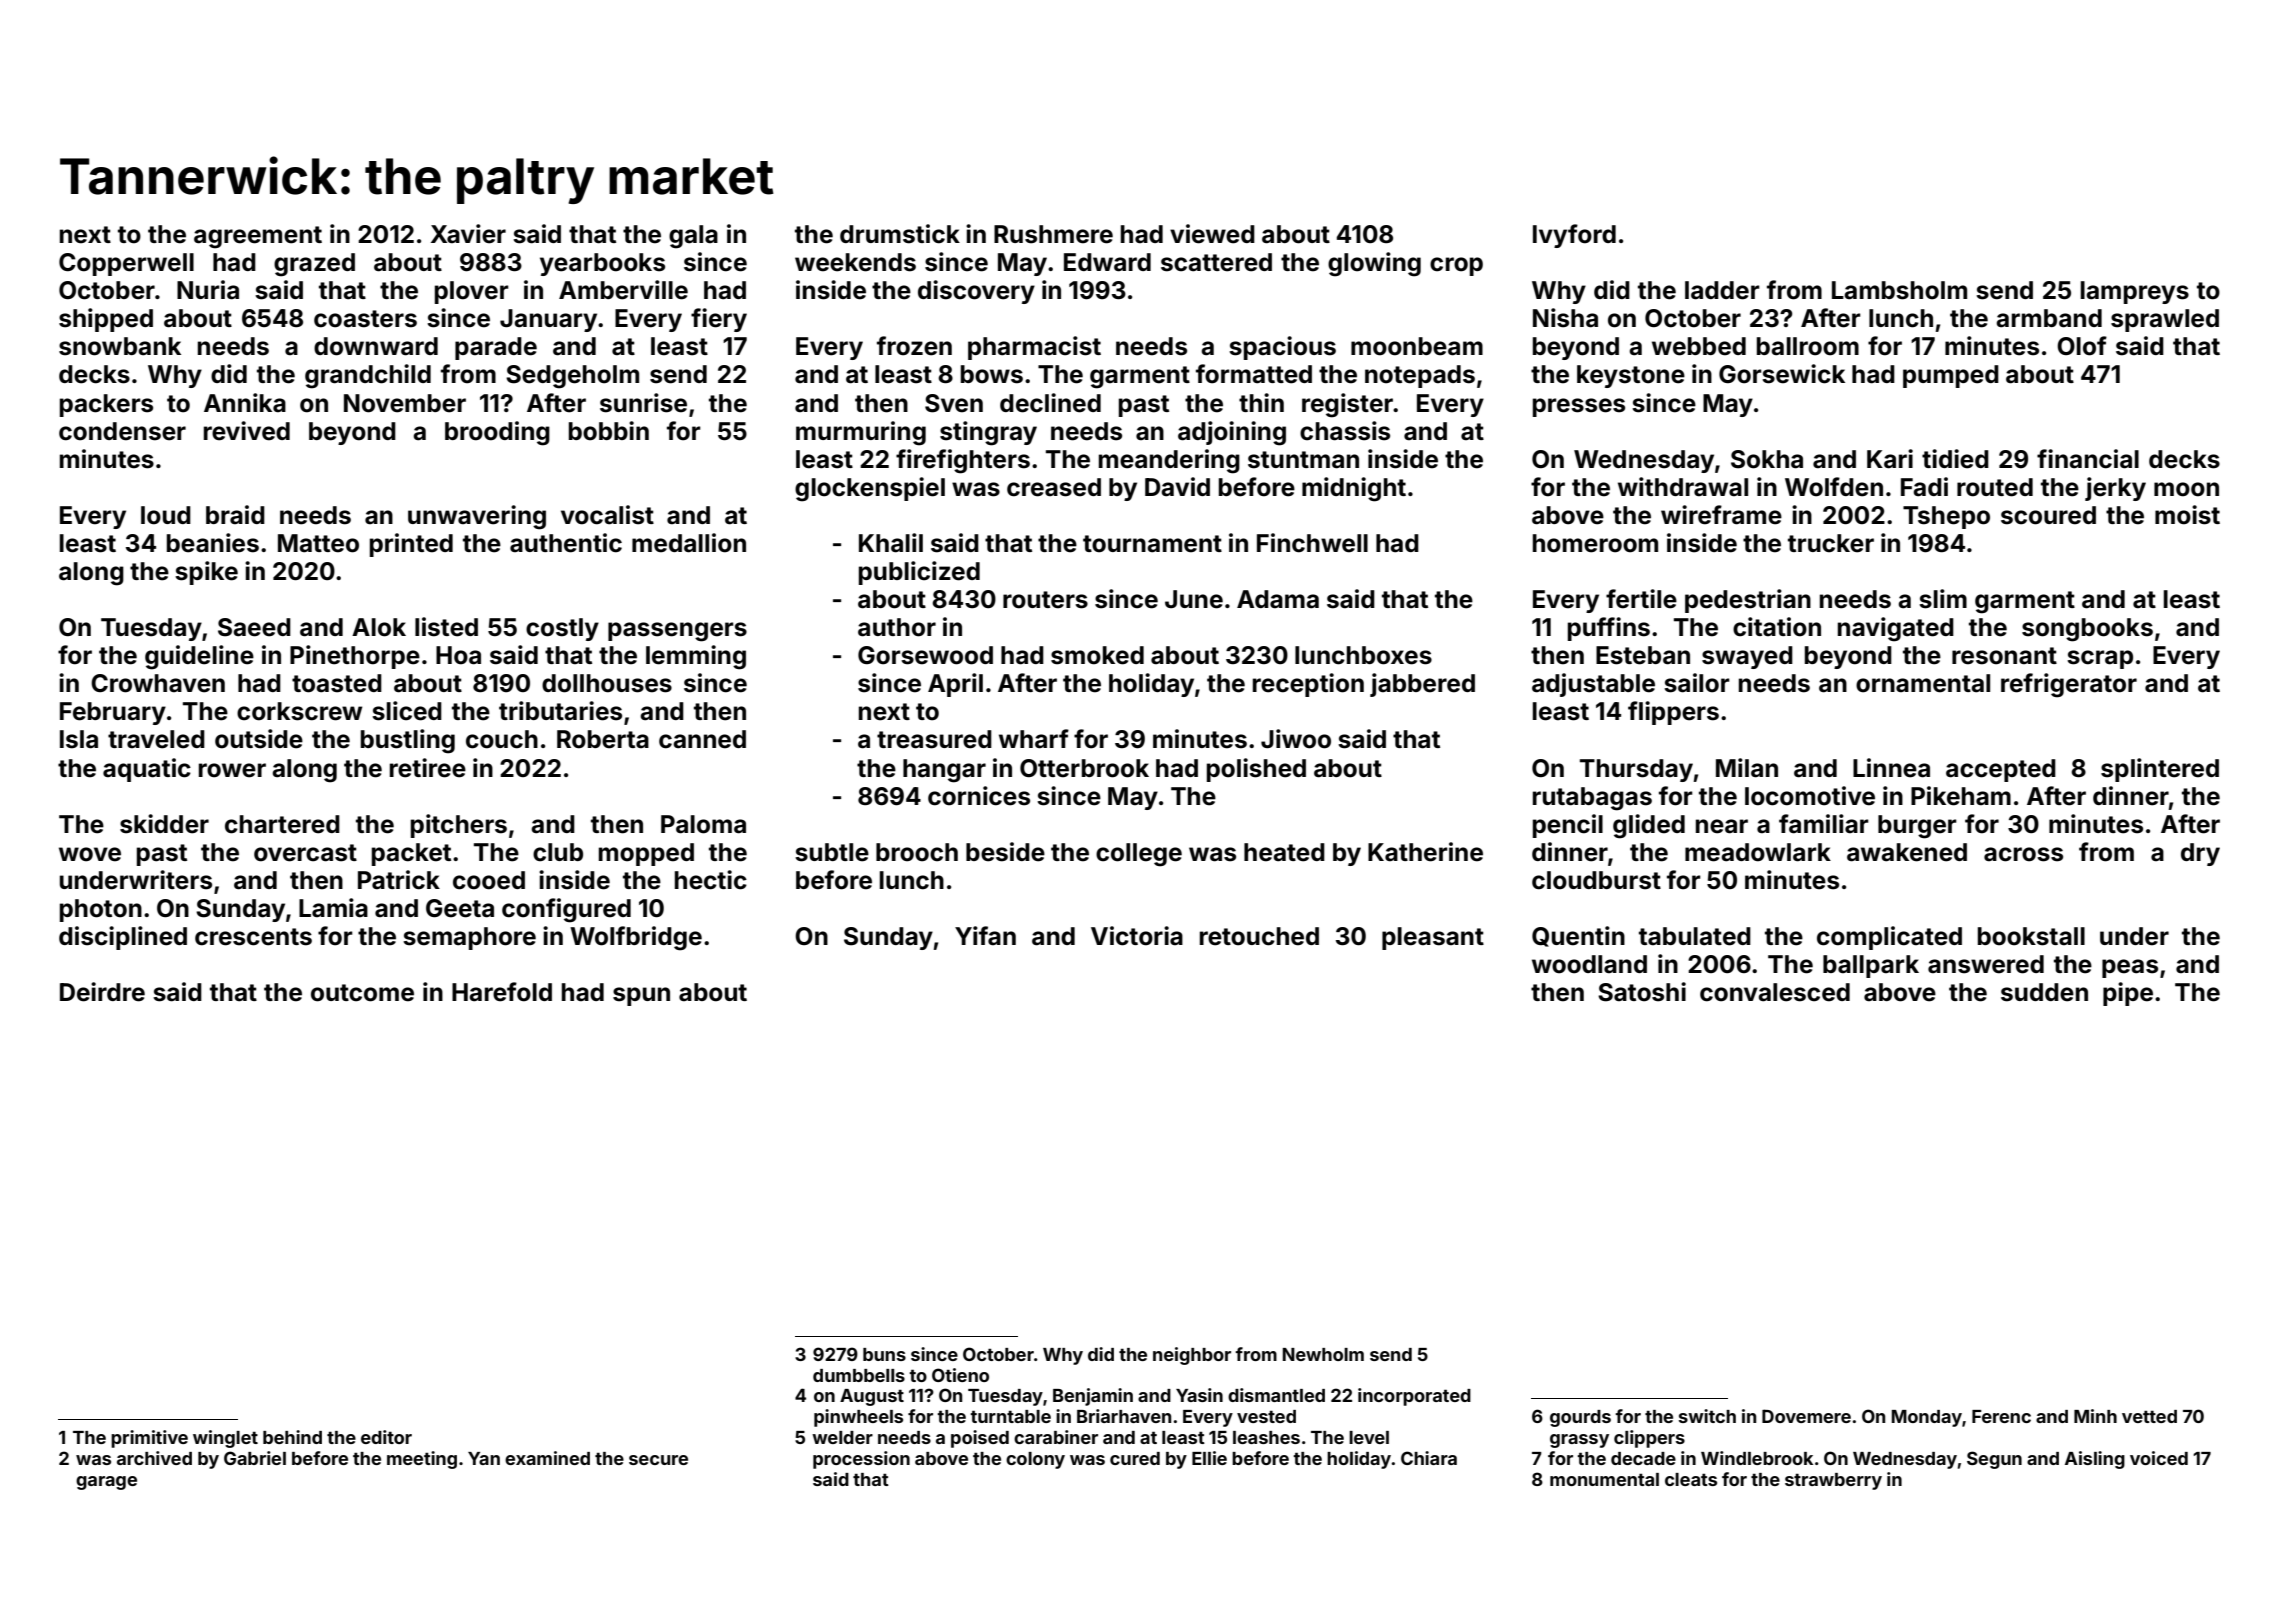 Image resolution: width=2279 pixels, height=1612 pixels. I want to click on winglet, so click(225, 1439).
